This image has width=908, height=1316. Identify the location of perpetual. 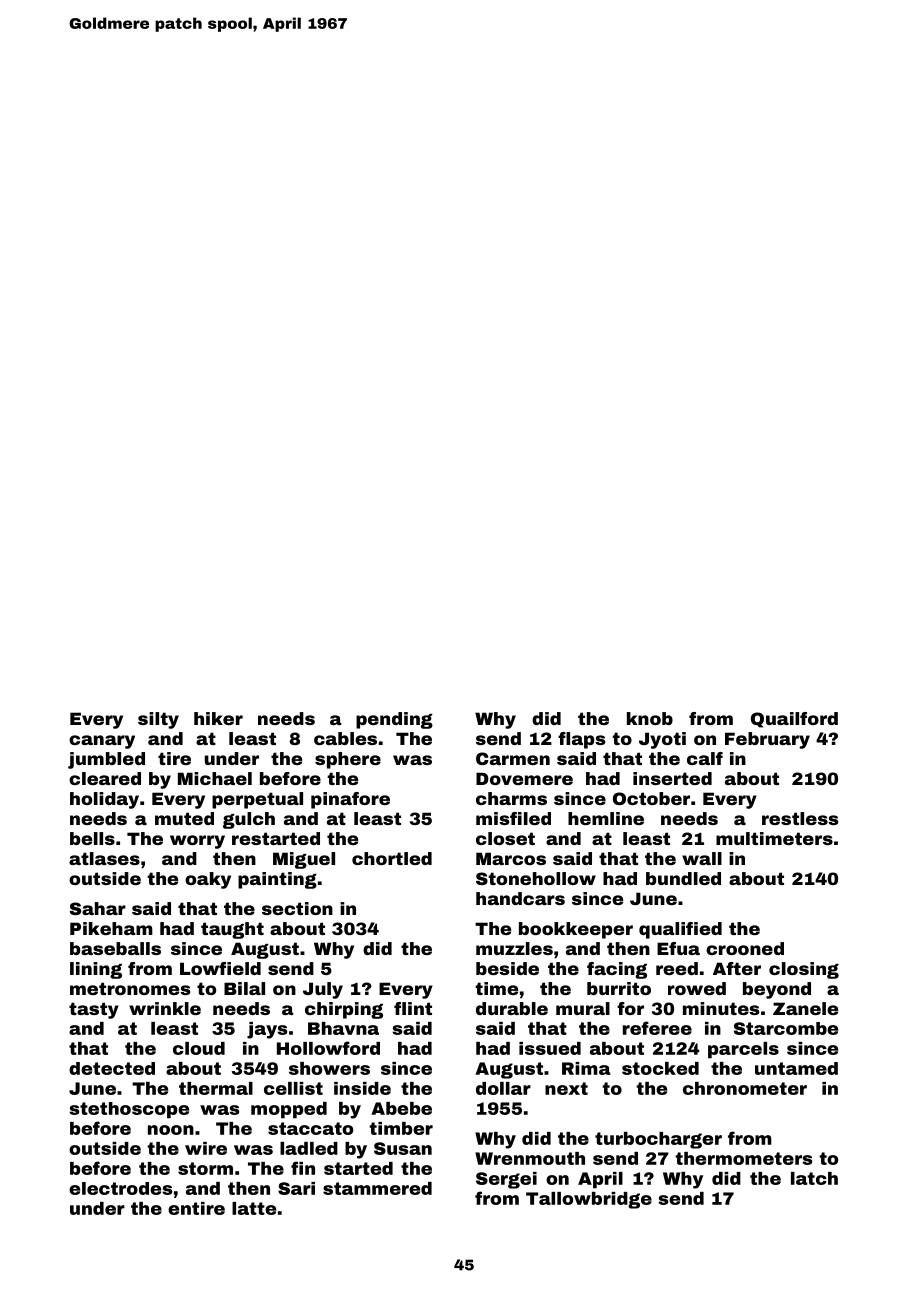
(257, 800).
